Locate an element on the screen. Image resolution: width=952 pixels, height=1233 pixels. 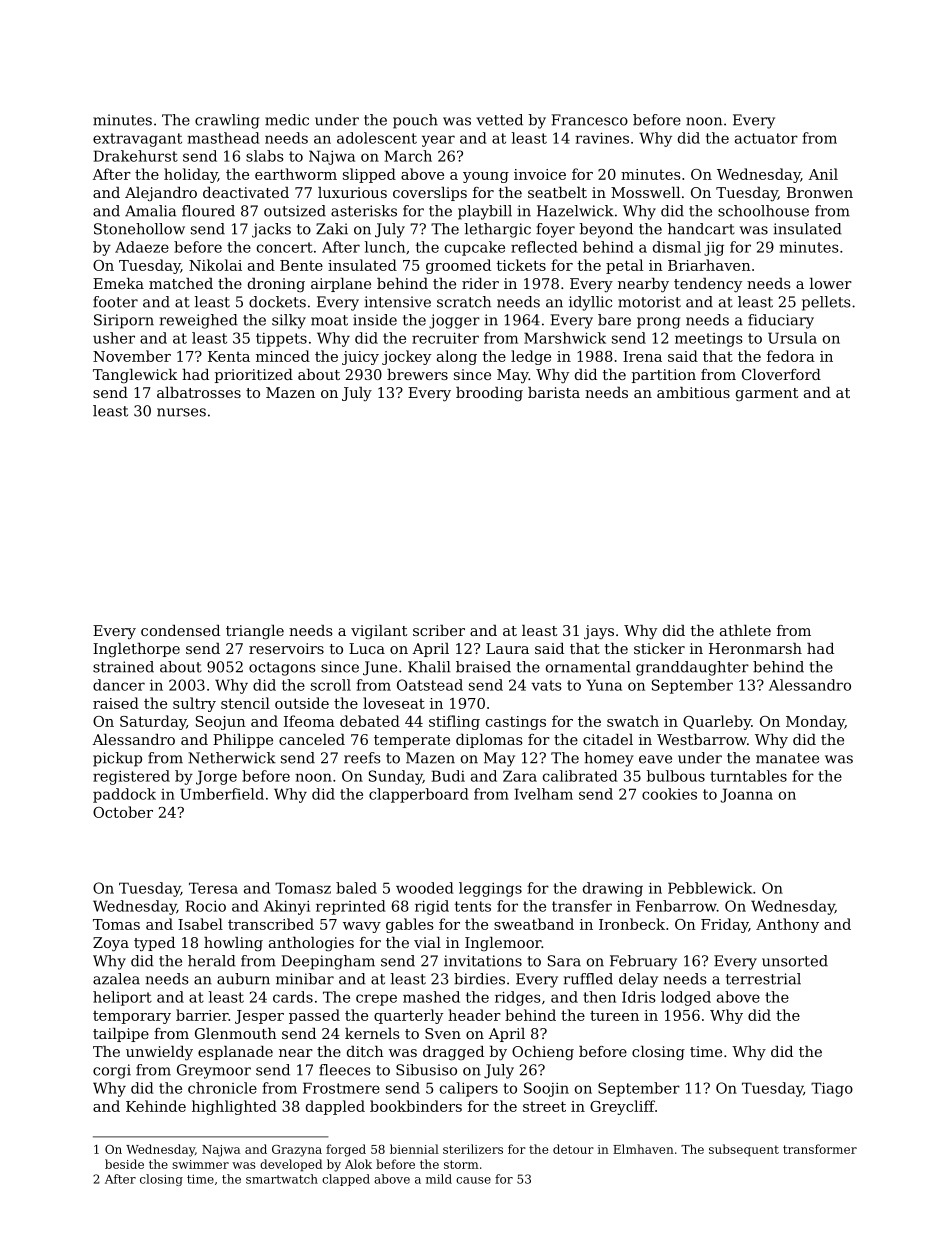
beside is located at coordinates (124, 1164).
